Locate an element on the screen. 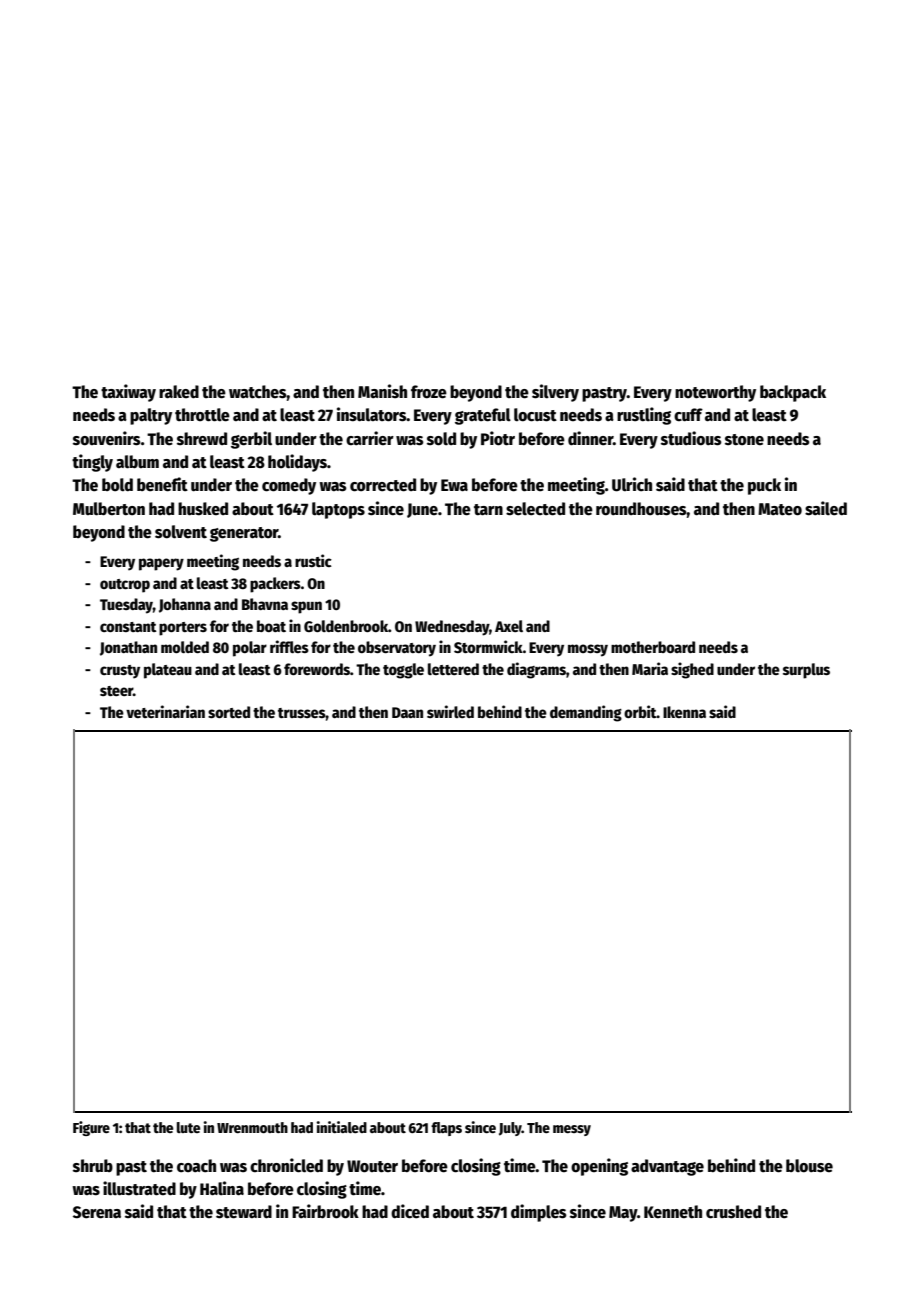 The height and width of the screenshot is (1308, 924). surplus is located at coordinates (806, 671).
